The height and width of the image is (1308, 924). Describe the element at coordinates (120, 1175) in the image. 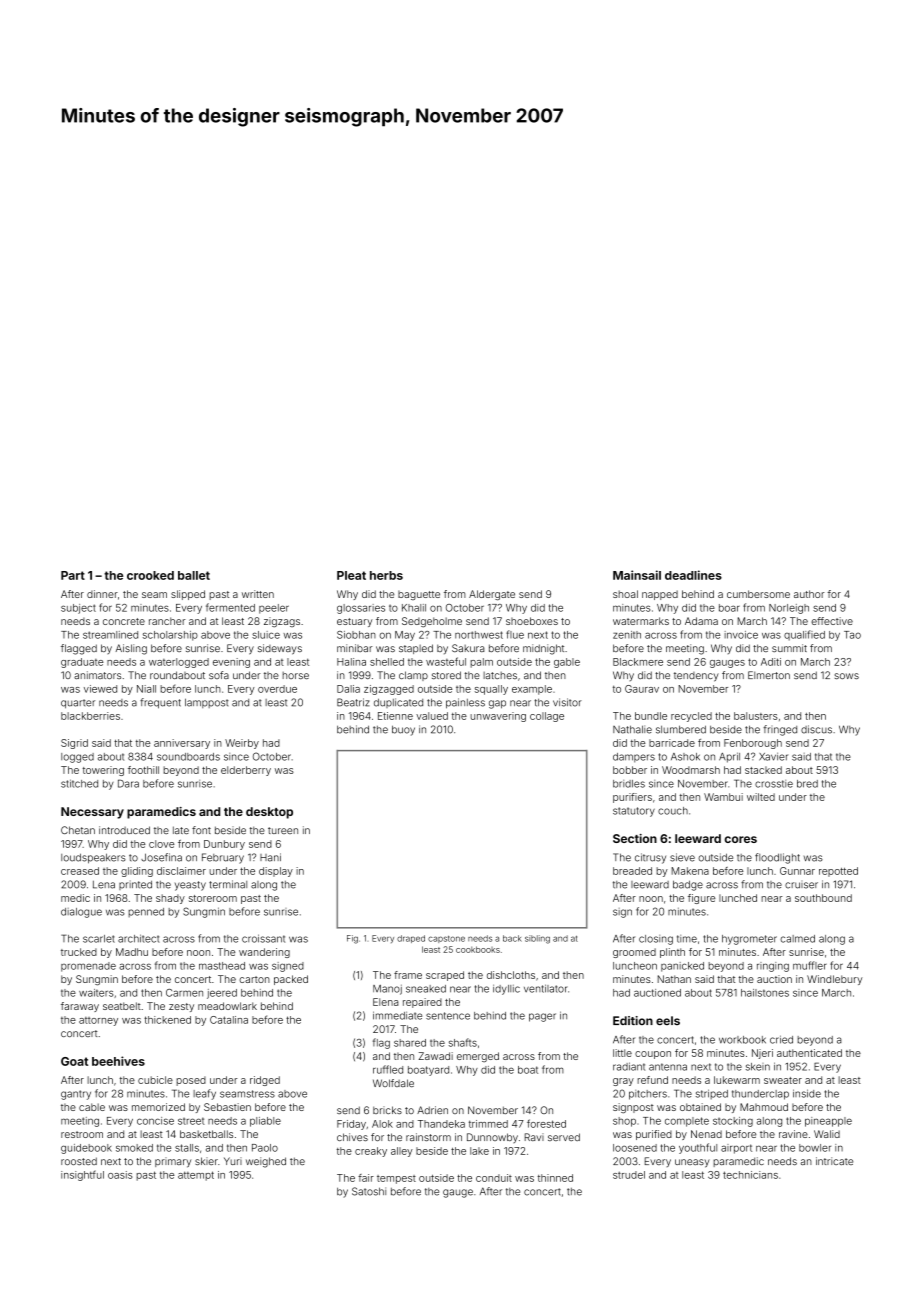

I see `oasis` at that location.
